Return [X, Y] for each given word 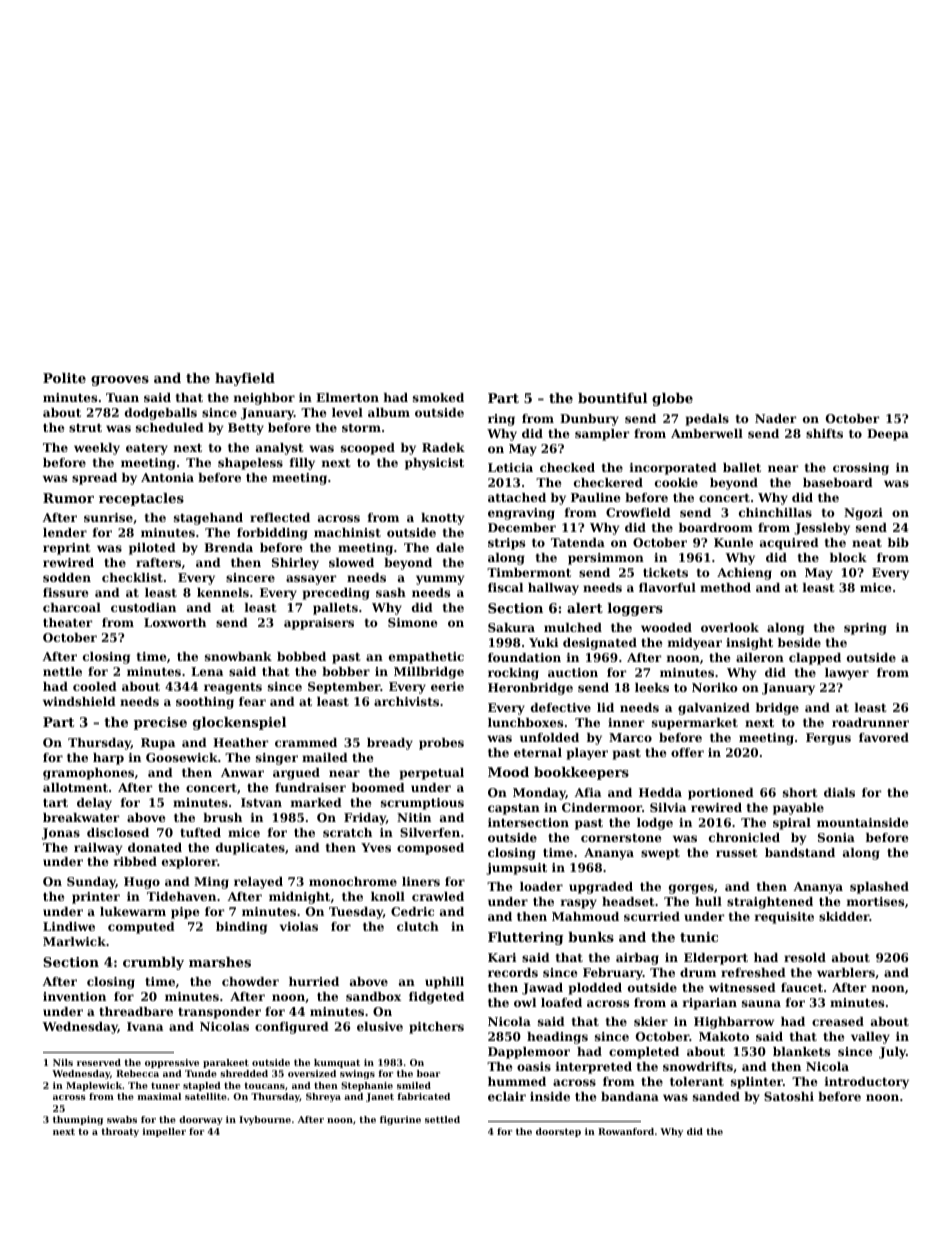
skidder [844, 916]
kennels [223, 592]
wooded [666, 627]
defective [561, 707]
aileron [760, 657]
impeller [164, 1132]
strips [506, 544]
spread [94, 479]
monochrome [353, 881]
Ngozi [863, 514]
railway [98, 849]
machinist [347, 532]
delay [94, 804]
